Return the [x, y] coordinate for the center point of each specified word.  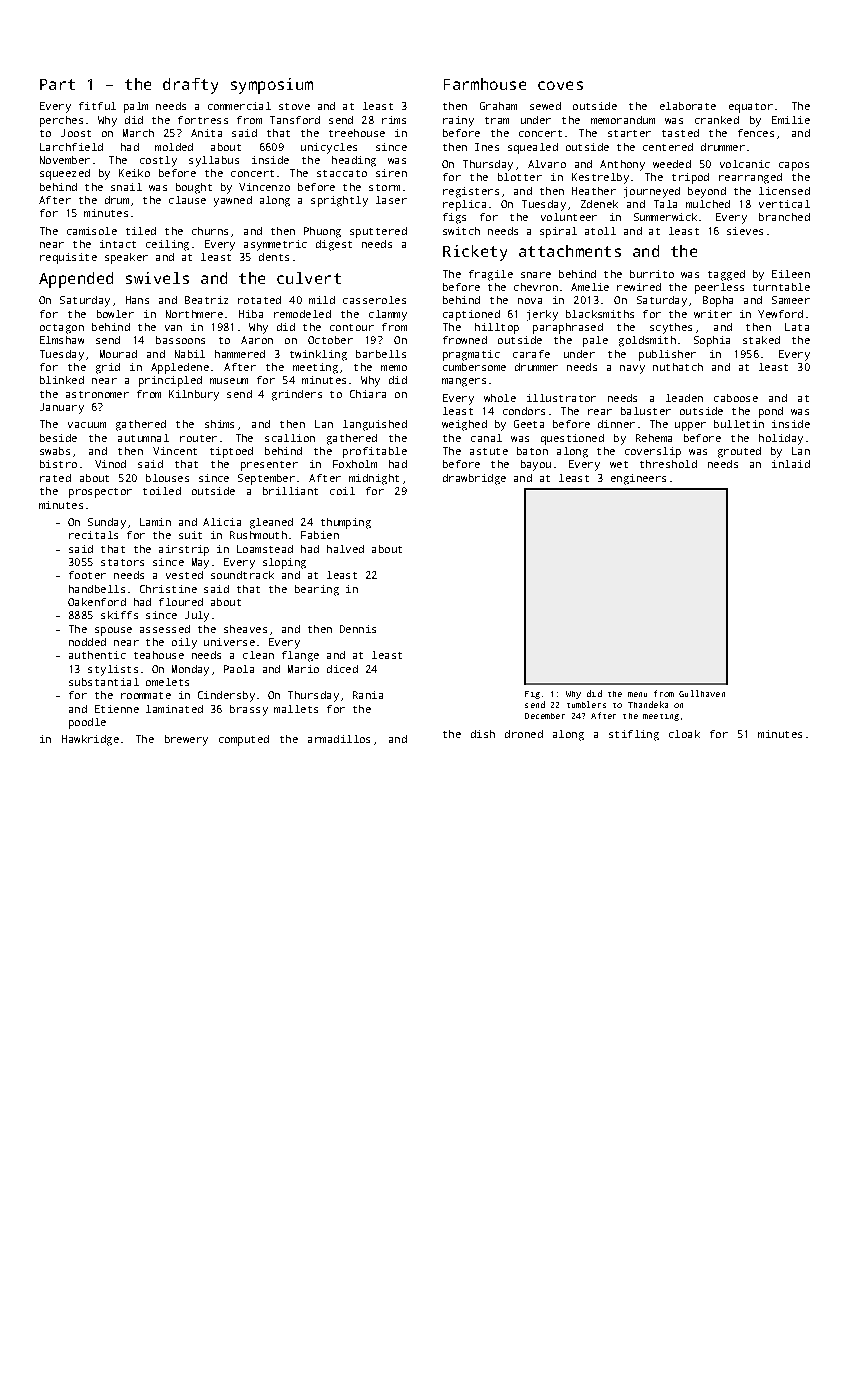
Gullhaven [702, 693]
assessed [165, 629]
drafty [190, 86]
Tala [665, 204]
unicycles [329, 148]
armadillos [339, 739]
